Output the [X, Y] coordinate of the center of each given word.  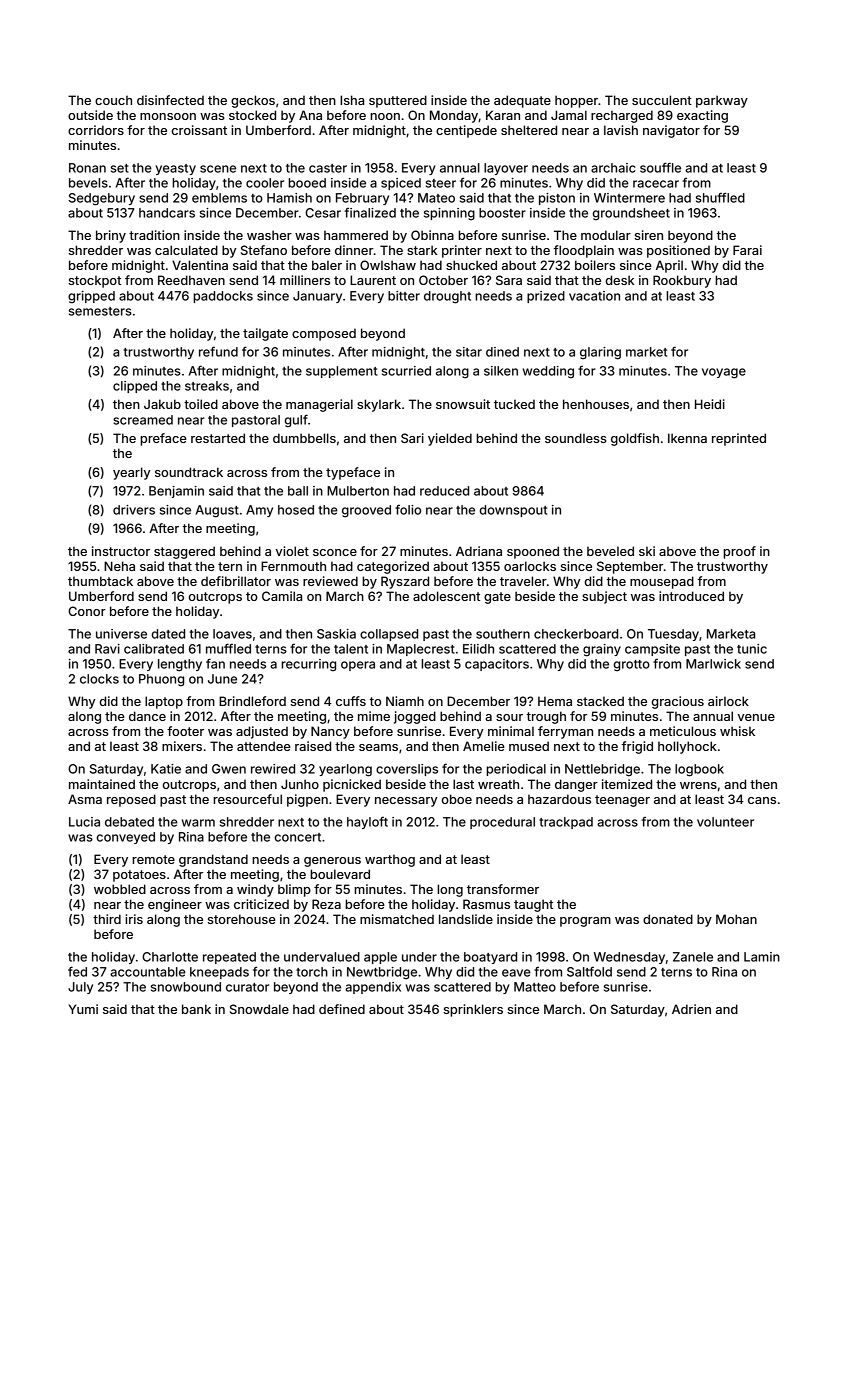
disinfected [170, 100]
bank [196, 1009]
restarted [218, 438]
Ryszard [405, 582]
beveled [610, 551]
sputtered [398, 101]
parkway [722, 101]
